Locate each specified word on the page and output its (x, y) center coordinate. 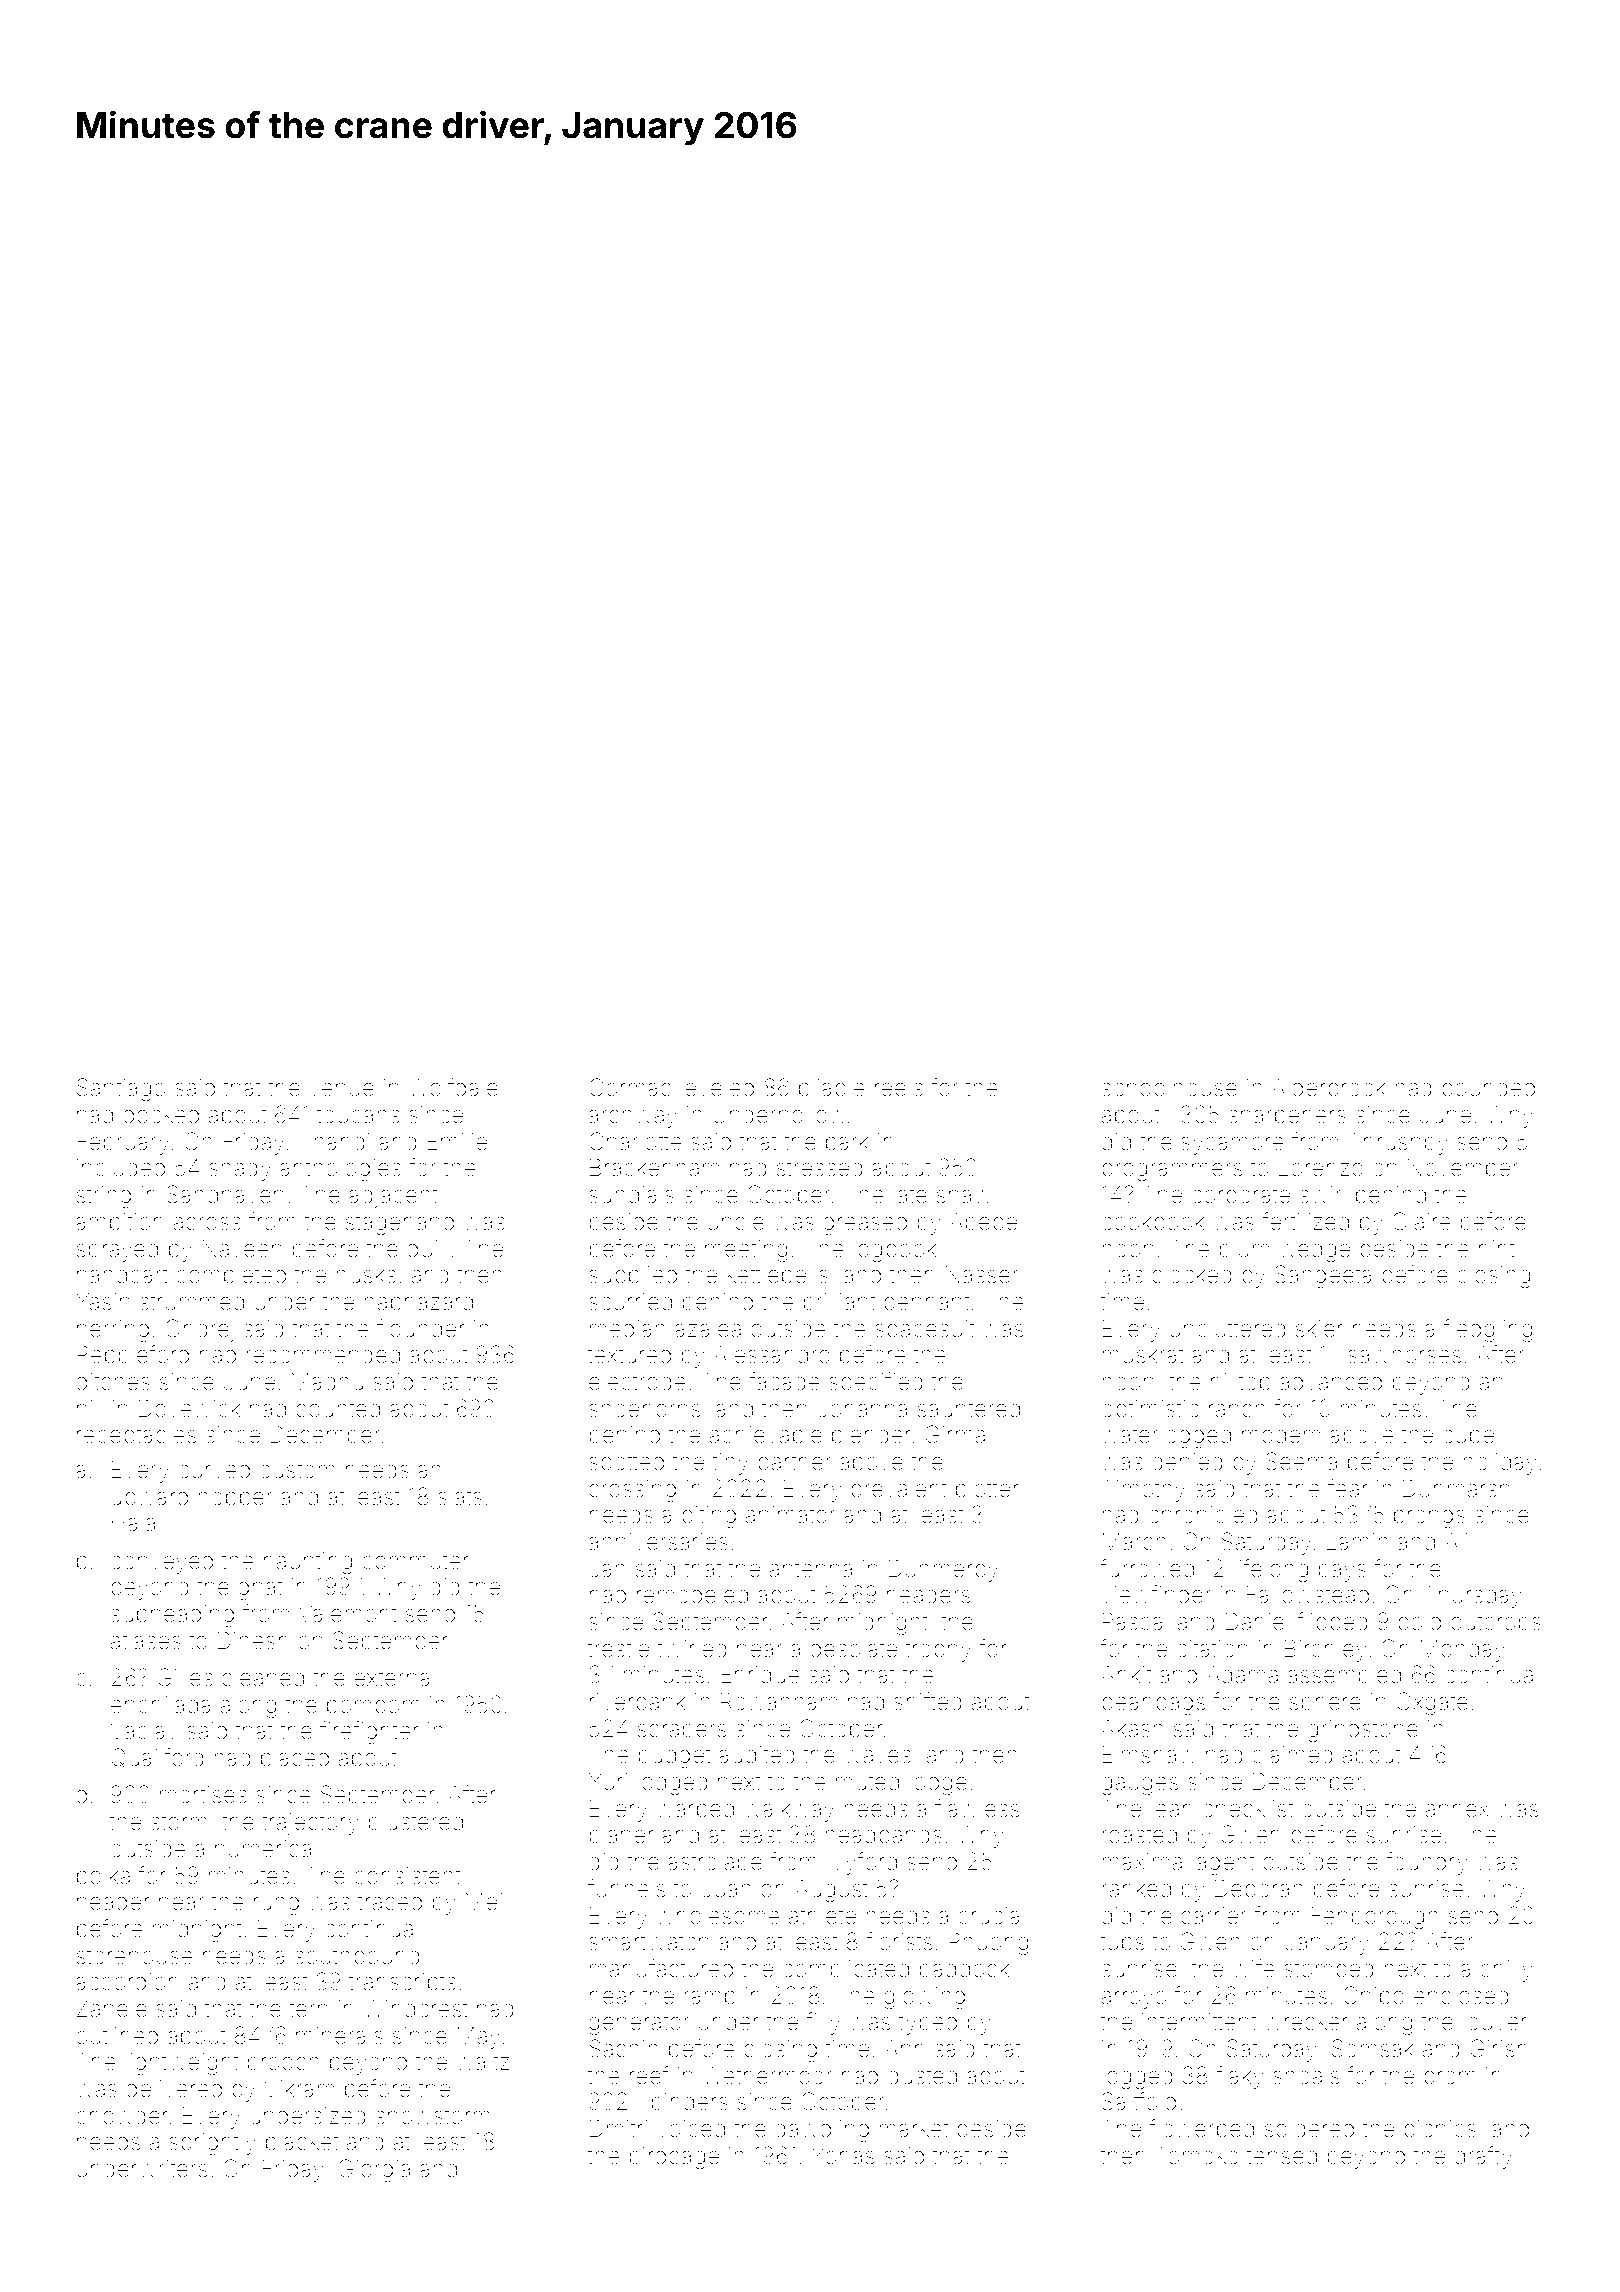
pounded (1488, 1090)
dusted (922, 2076)
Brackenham (654, 1167)
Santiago (121, 1089)
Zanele (112, 2008)
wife (1253, 1968)
